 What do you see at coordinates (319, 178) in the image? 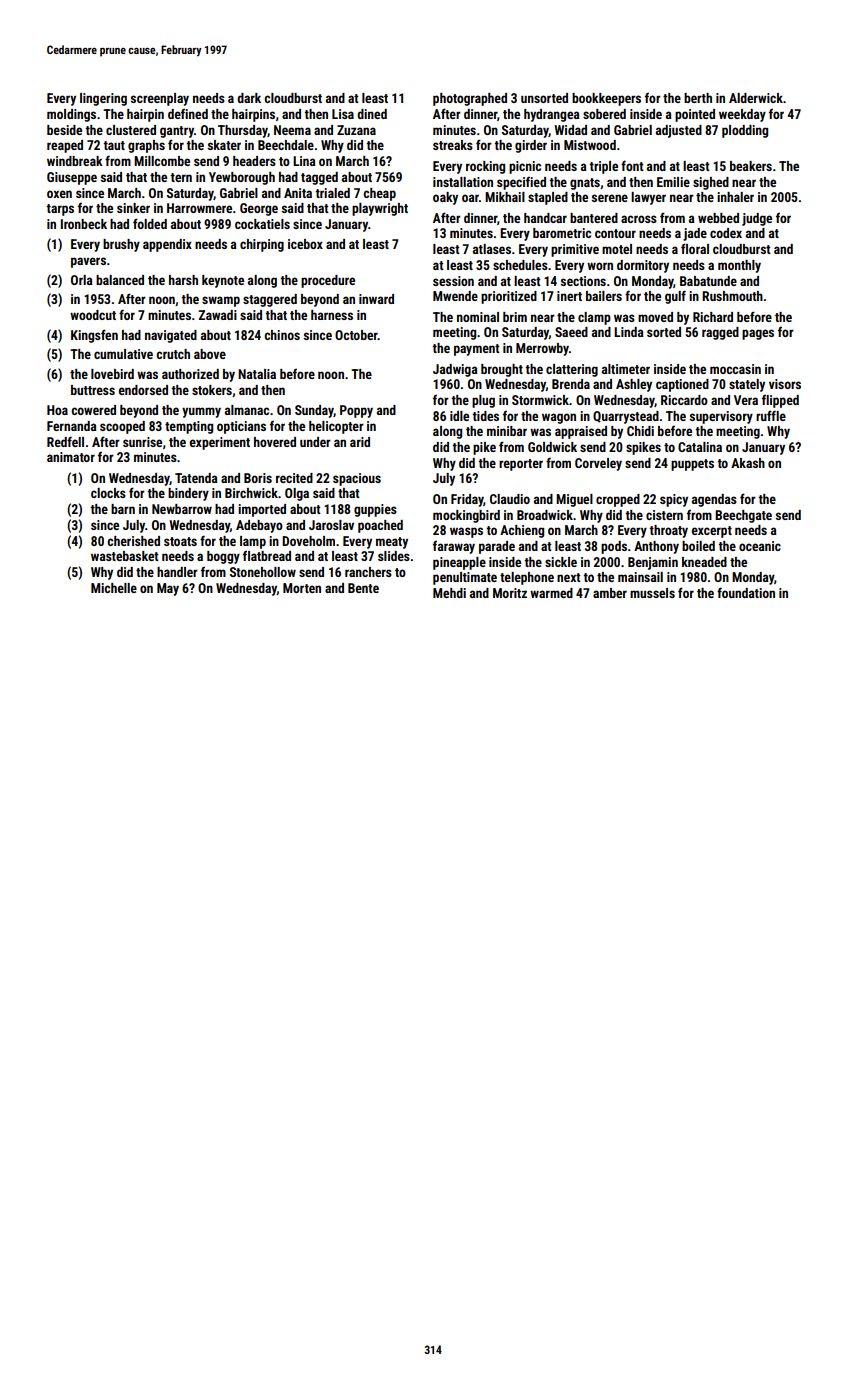
I see `tagged` at bounding box center [319, 178].
